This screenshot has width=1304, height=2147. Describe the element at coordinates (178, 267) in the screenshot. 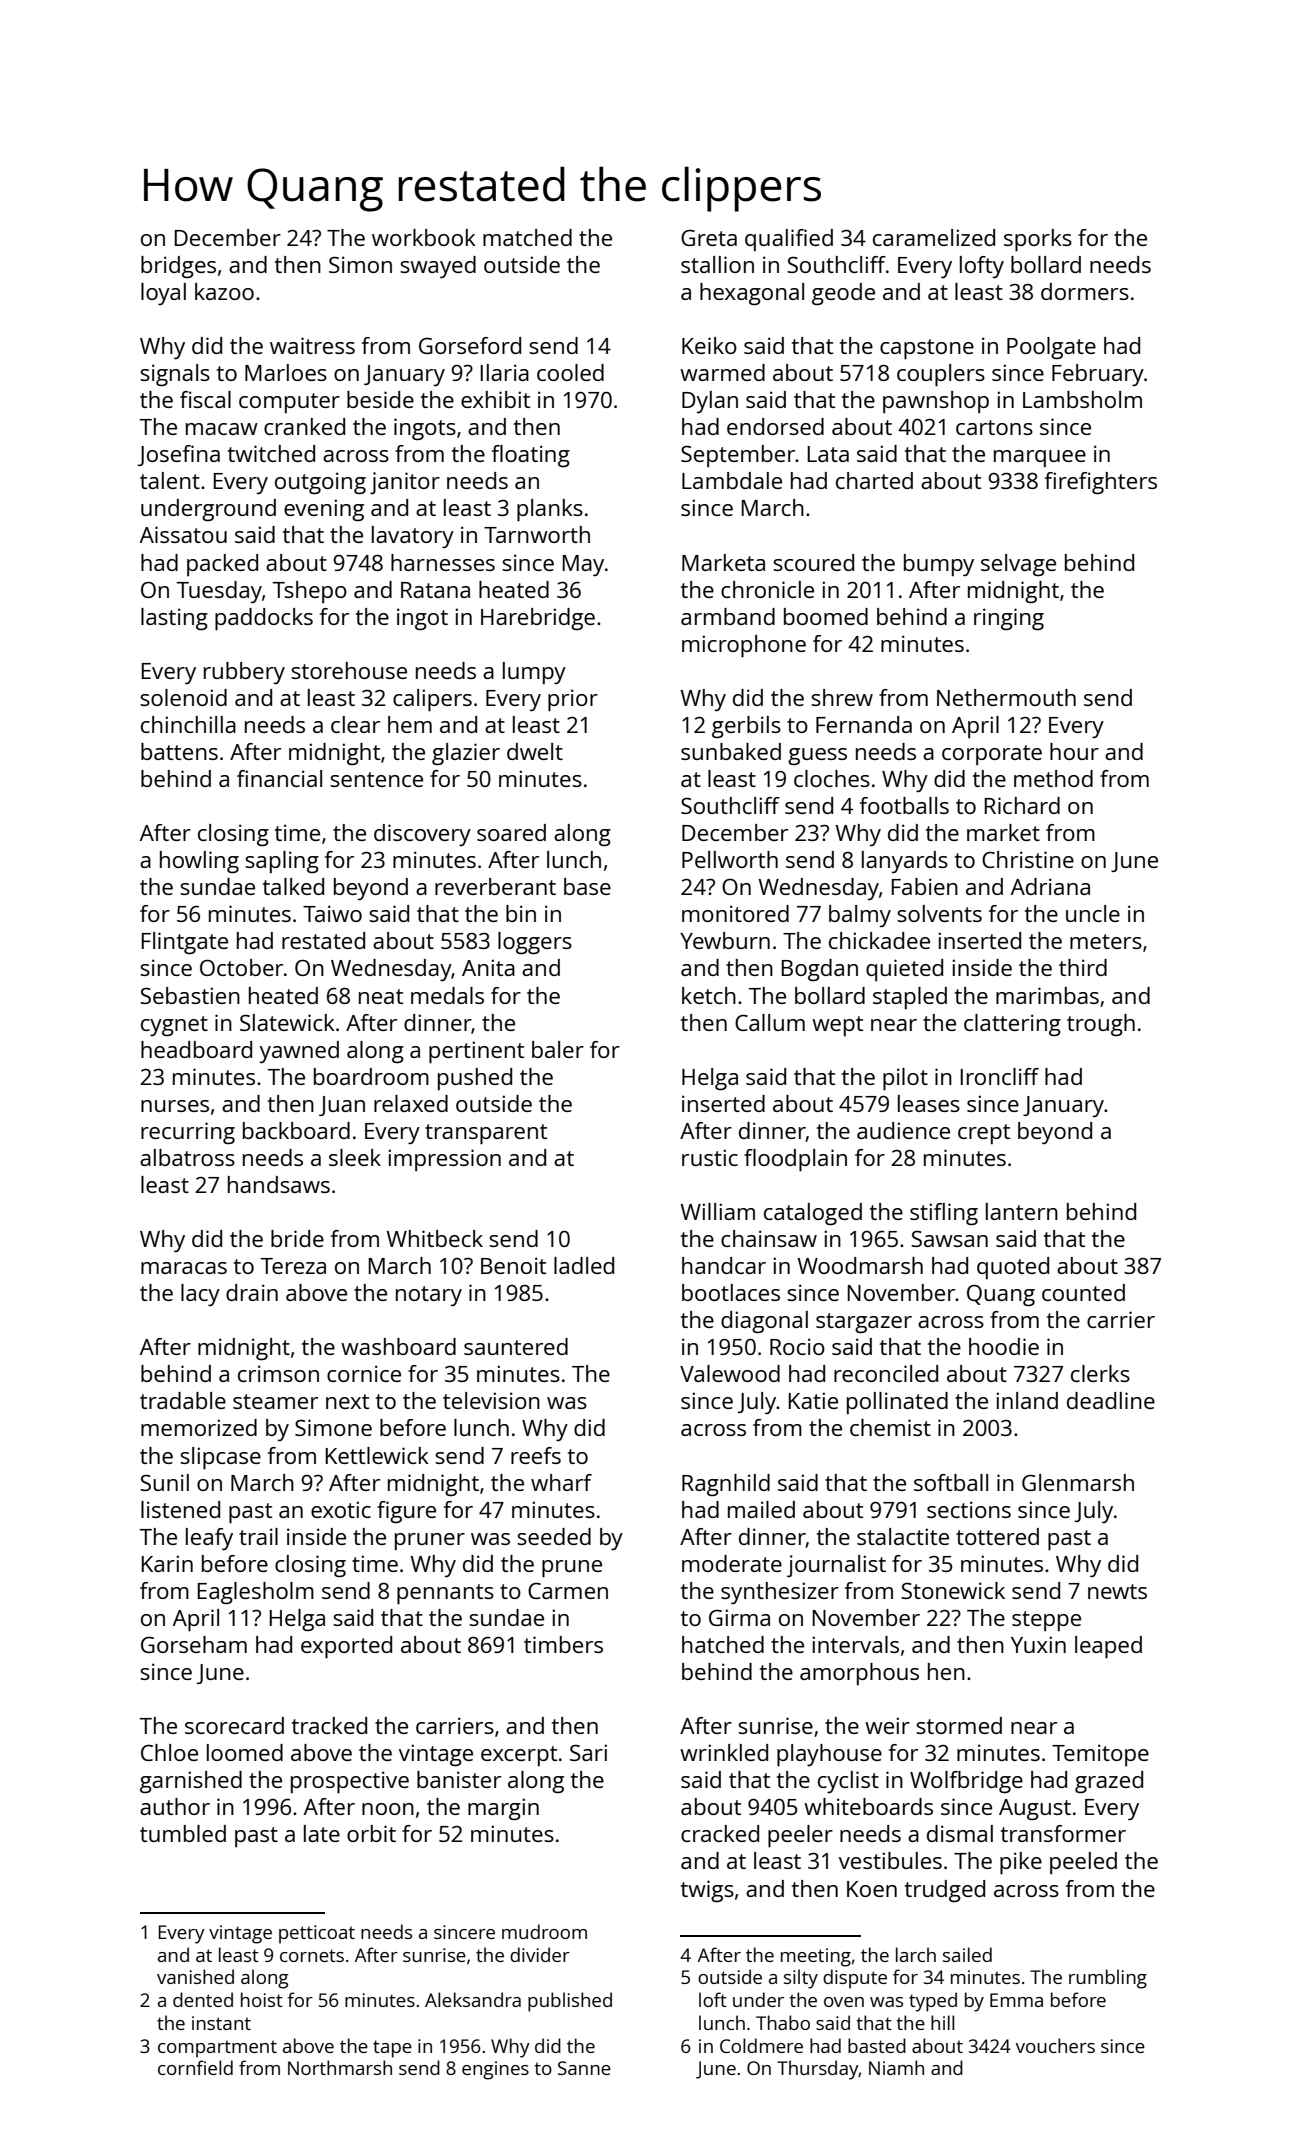

I see `bridges` at that location.
